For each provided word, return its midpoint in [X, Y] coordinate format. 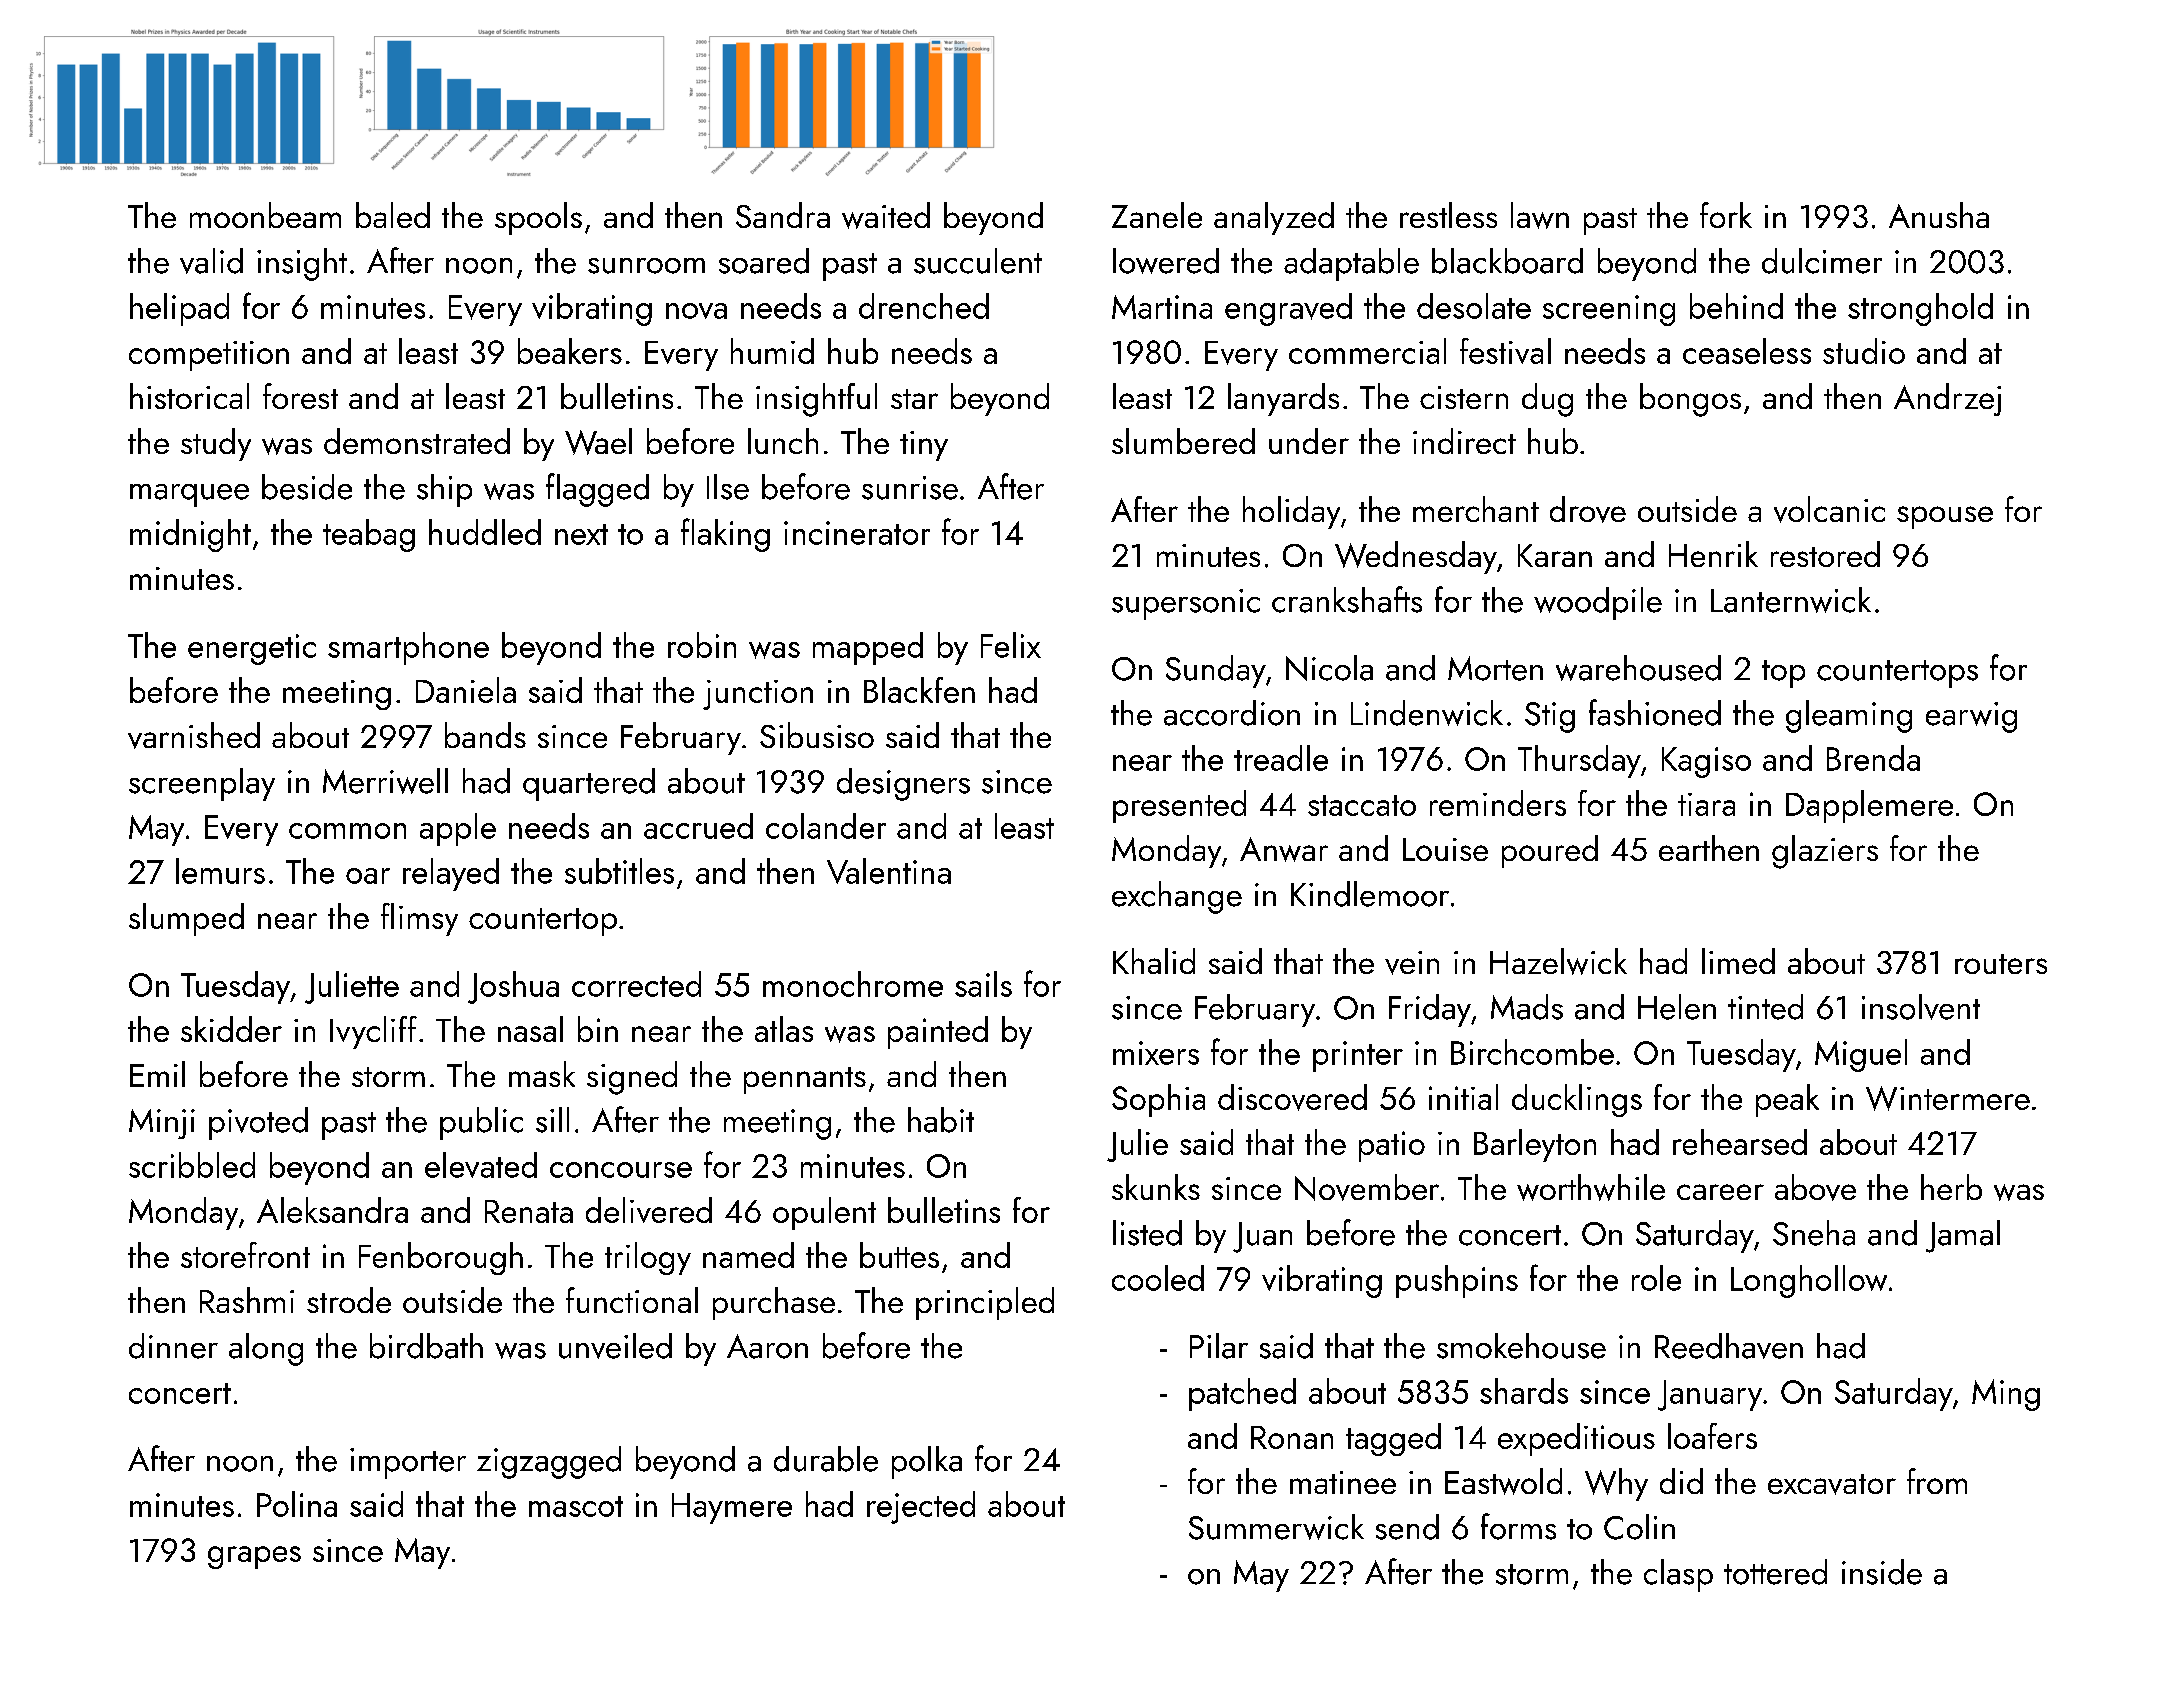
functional [632, 1300]
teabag [369, 535]
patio [1392, 1146]
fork [1726, 215]
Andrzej [1947, 399]
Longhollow [1809, 1281]
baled [393, 215]
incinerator [857, 533]
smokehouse [1521, 1346]
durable [826, 1459]
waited [886, 215]
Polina [297, 1504]
